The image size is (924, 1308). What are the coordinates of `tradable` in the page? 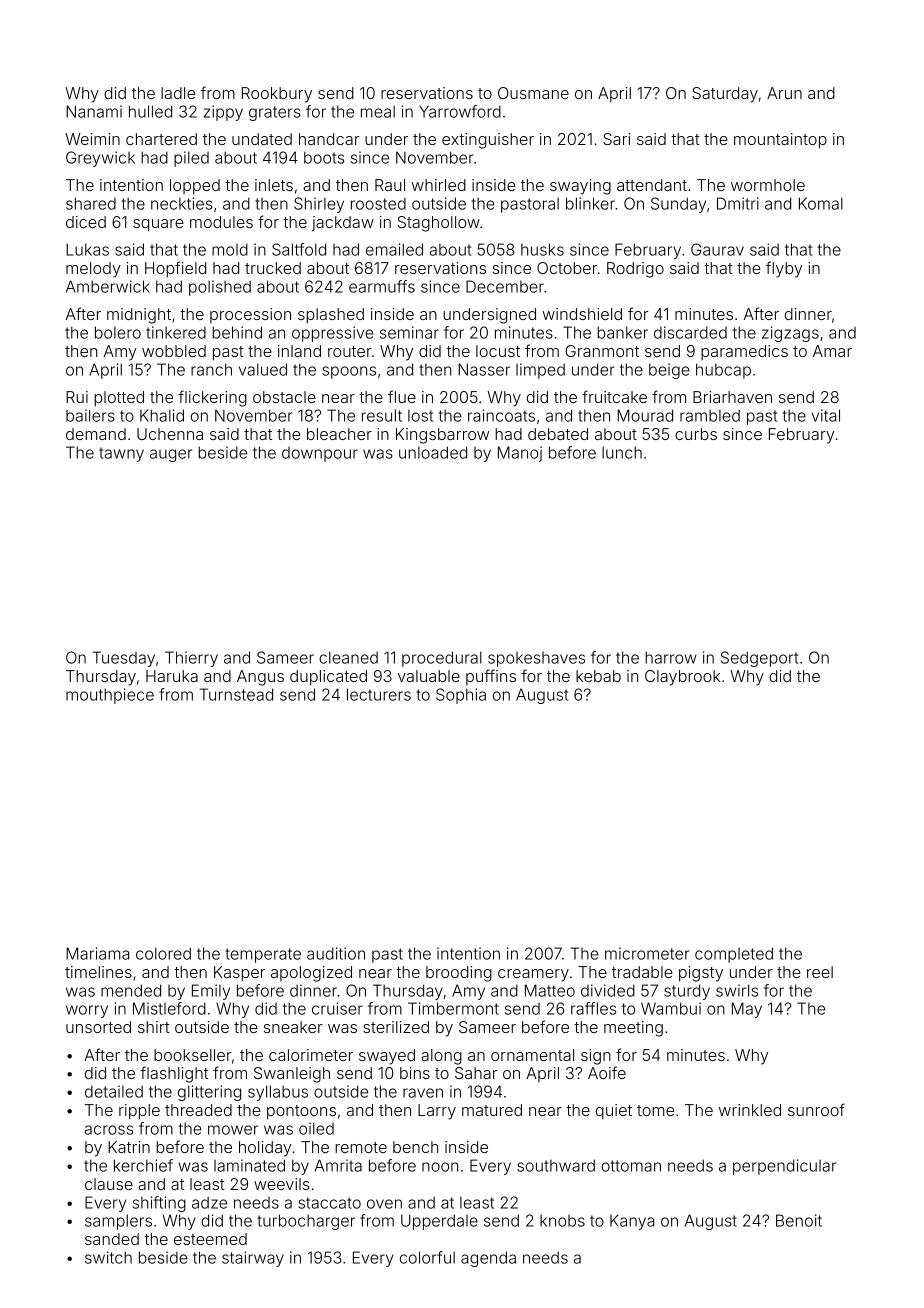 It's located at (642, 972).
